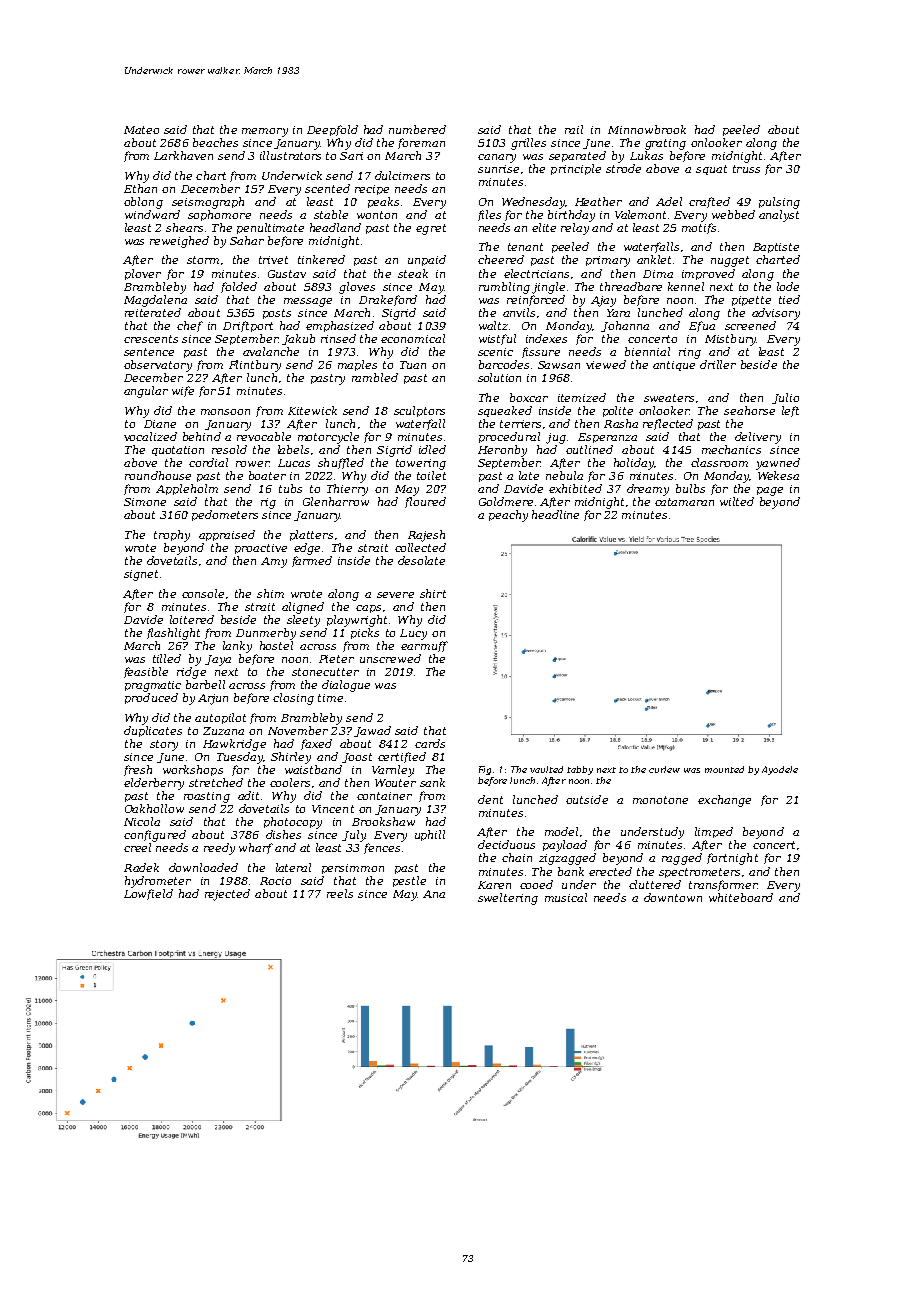 The height and width of the screenshot is (1308, 924). What do you see at coordinates (143, 274) in the screenshot?
I see `plover` at bounding box center [143, 274].
